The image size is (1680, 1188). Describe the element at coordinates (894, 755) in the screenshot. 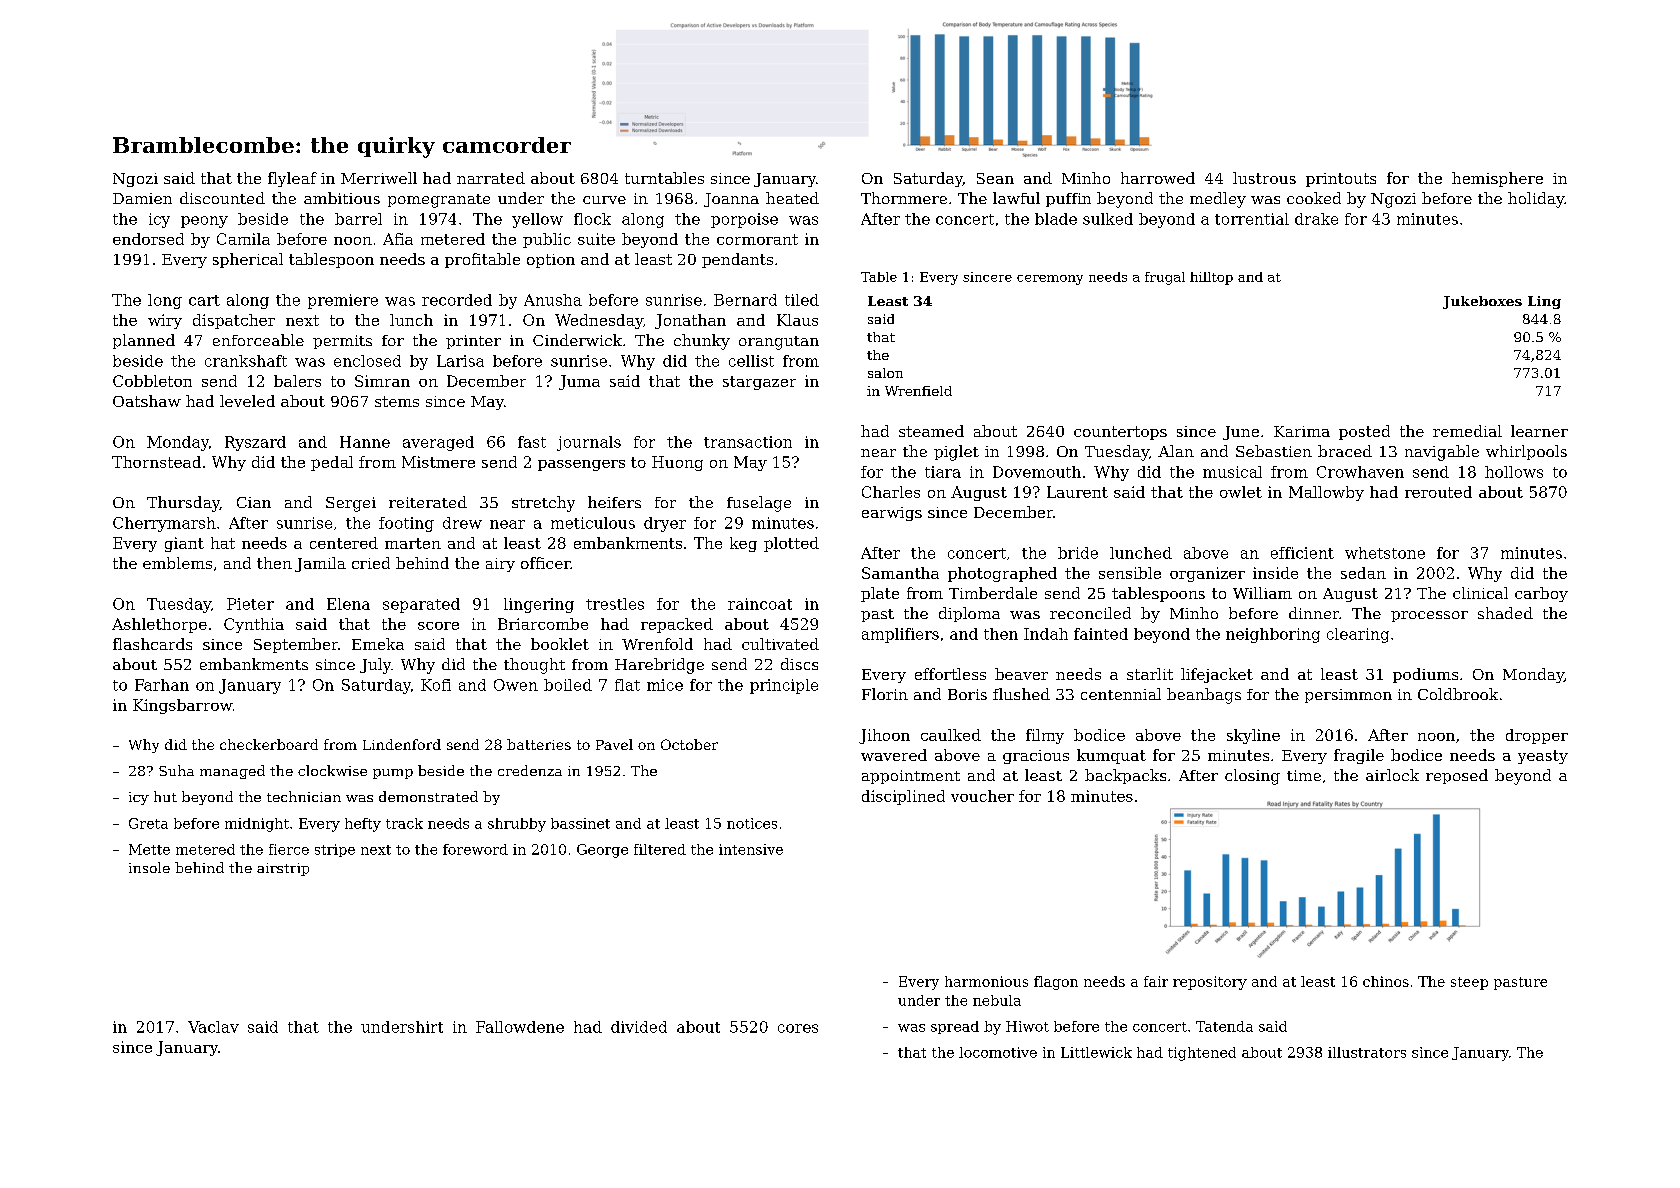

I see `wavered` at that location.
